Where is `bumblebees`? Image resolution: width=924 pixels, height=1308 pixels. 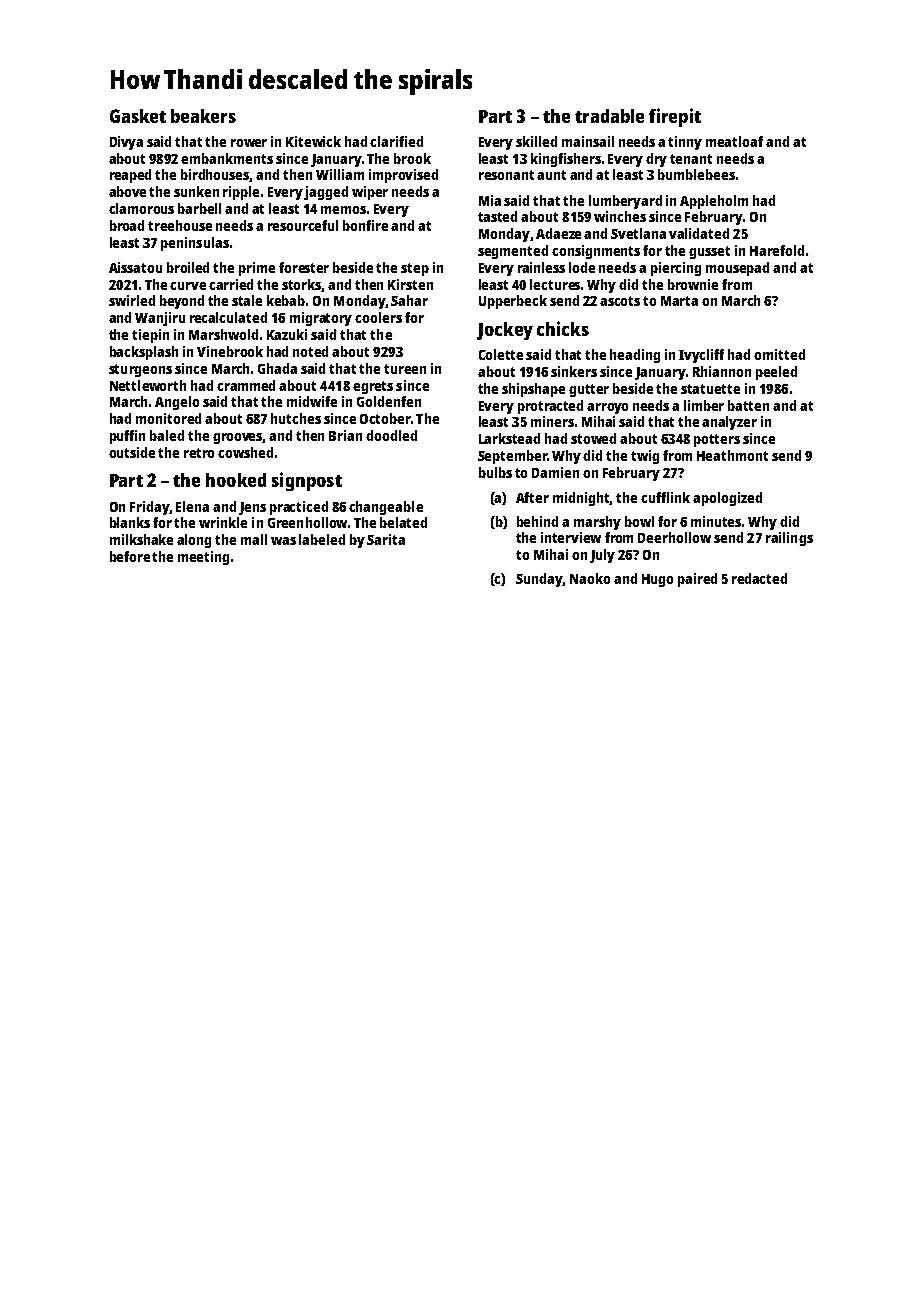
bumblebees is located at coordinates (696, 174).
